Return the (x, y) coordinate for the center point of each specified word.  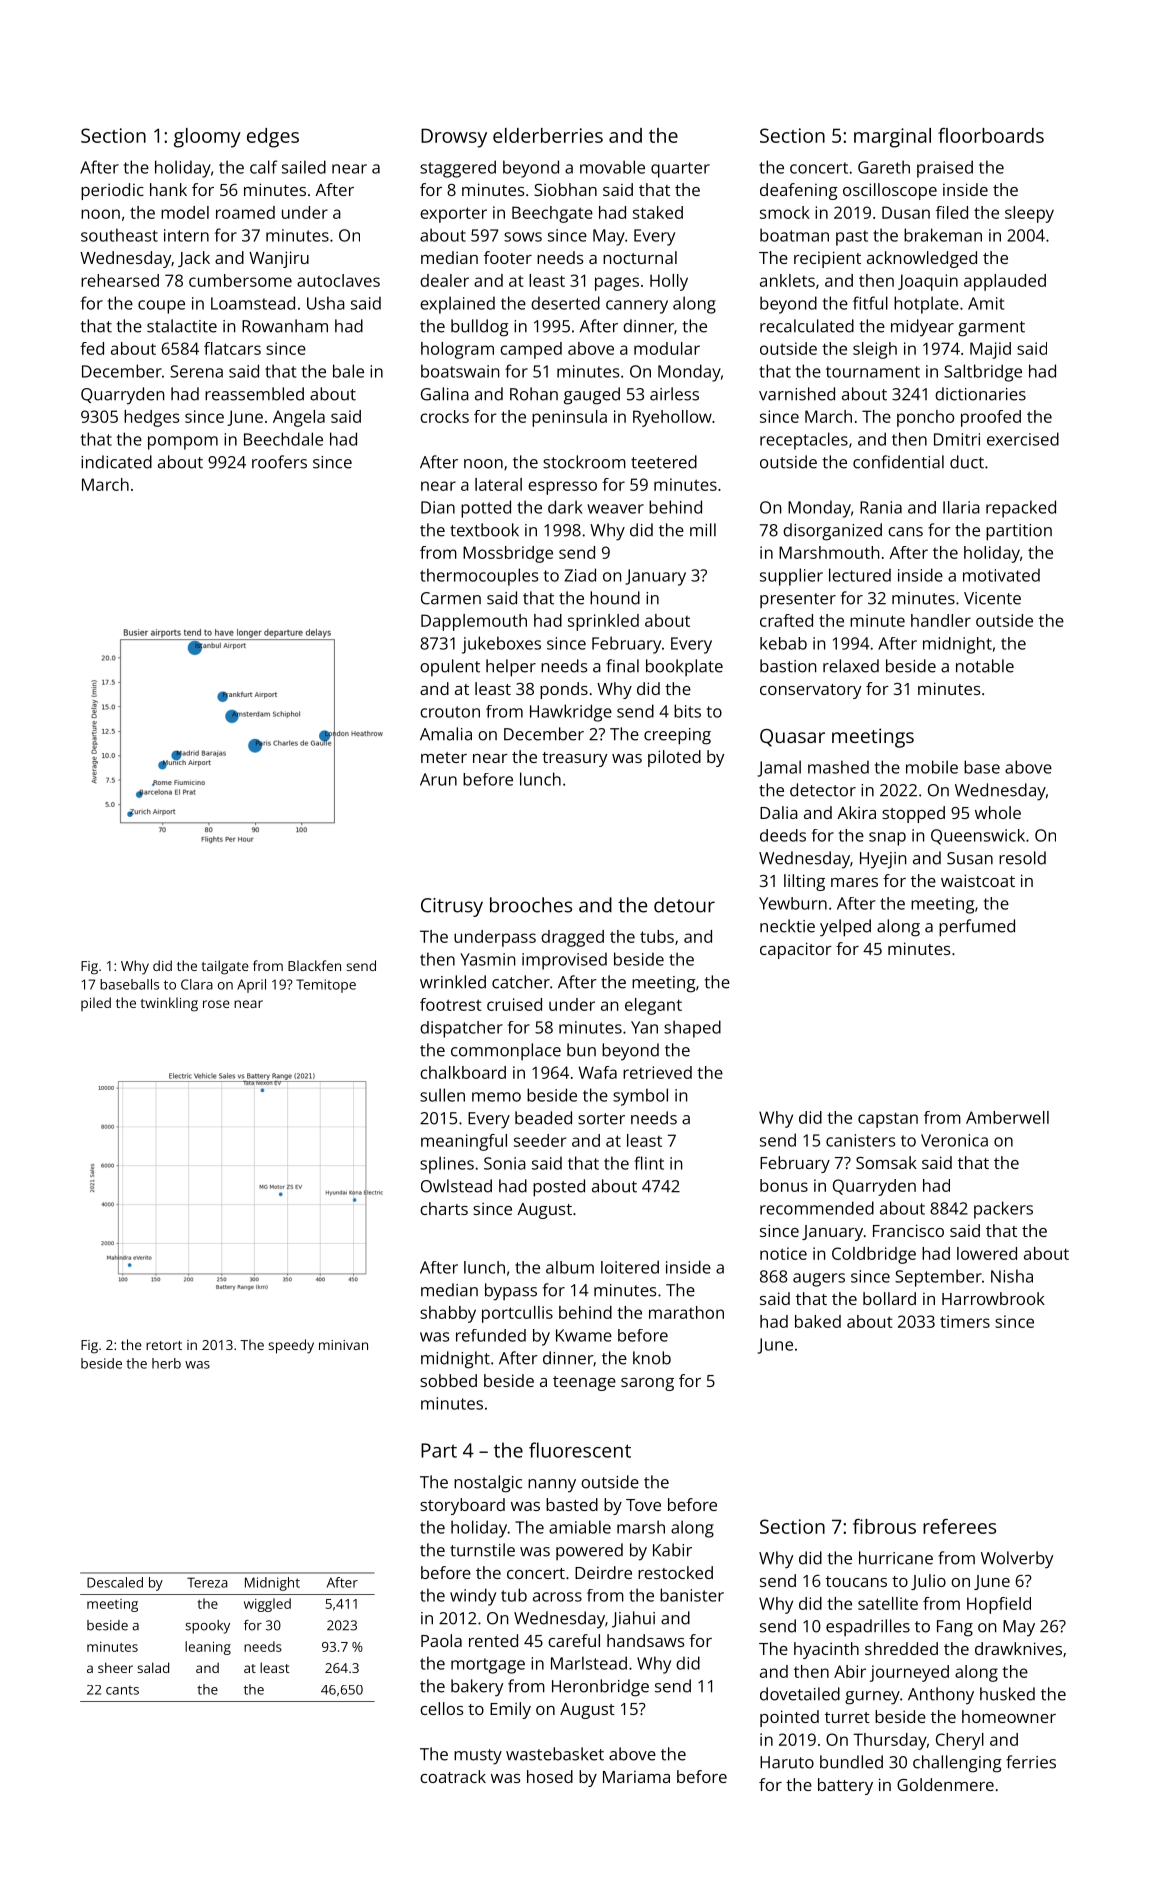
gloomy (207, 138)
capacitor (796, 950)
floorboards (991, 135)
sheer (115, 1667)
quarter (680, 170)
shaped (692, 1029)
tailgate (225, 967)
